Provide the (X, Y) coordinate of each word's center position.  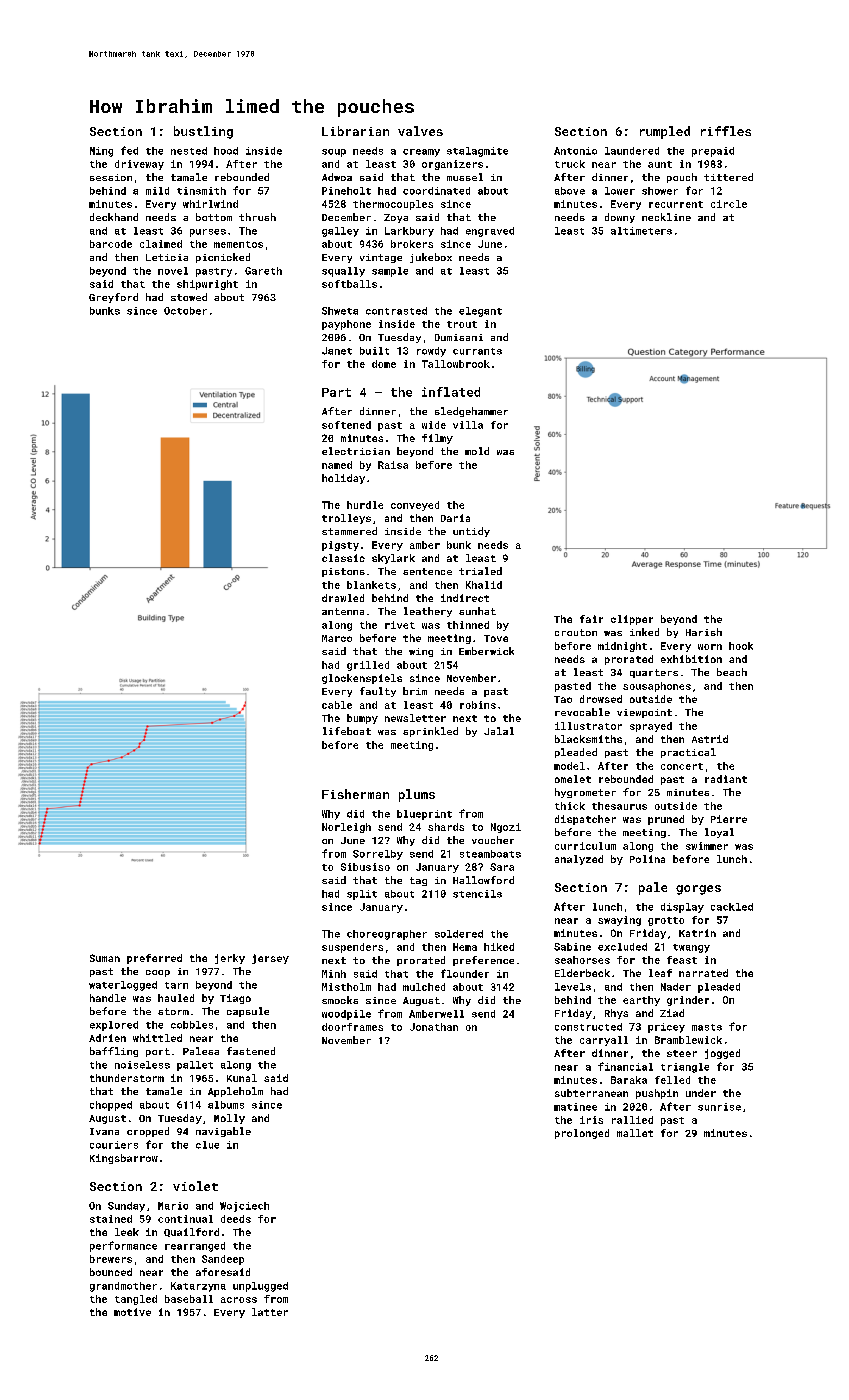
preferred (154, 959)
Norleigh (346, 828)
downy (620, 218)
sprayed (651, 727)
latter (270, 1312)
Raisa (393, 465)
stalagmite (477, 152)
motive (132, 1312)
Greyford (113, 298)
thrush (257, 217)
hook (741, 646)
